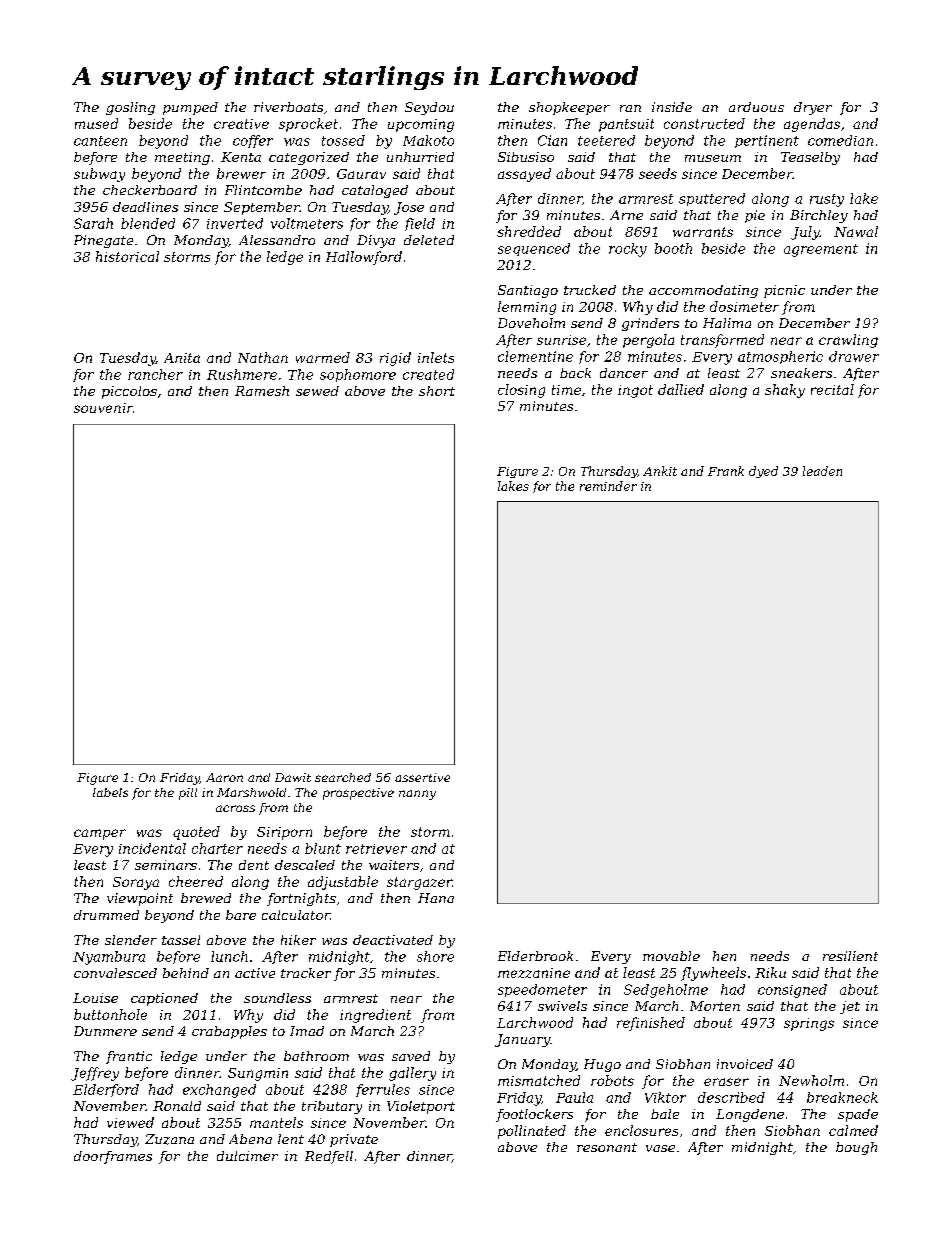  What do you see at coordinates (813, 108) in the page?
I see `dryer` at bounding box center [813, 108].
